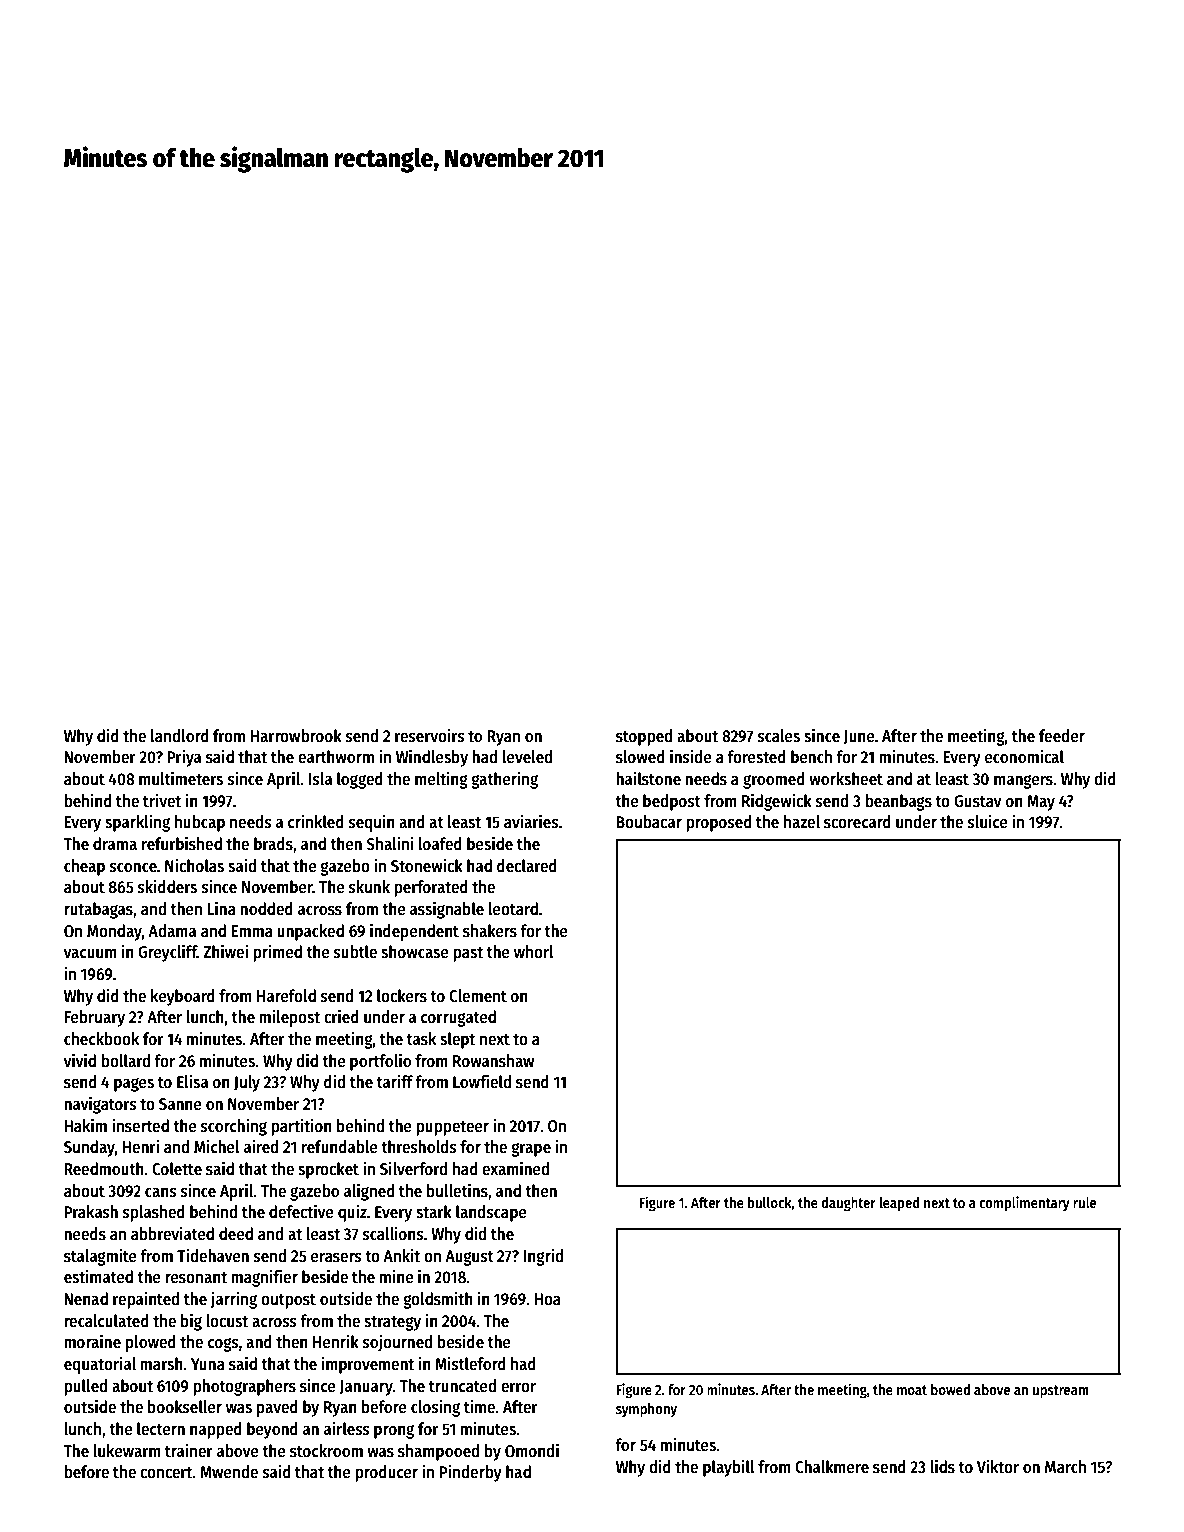 This screenshot has height=1532, width=1184. What do you see at coordinates (493, 1061) in the screenshot?
I see `Rowanshaw` at bounding box center [493, 1061].
